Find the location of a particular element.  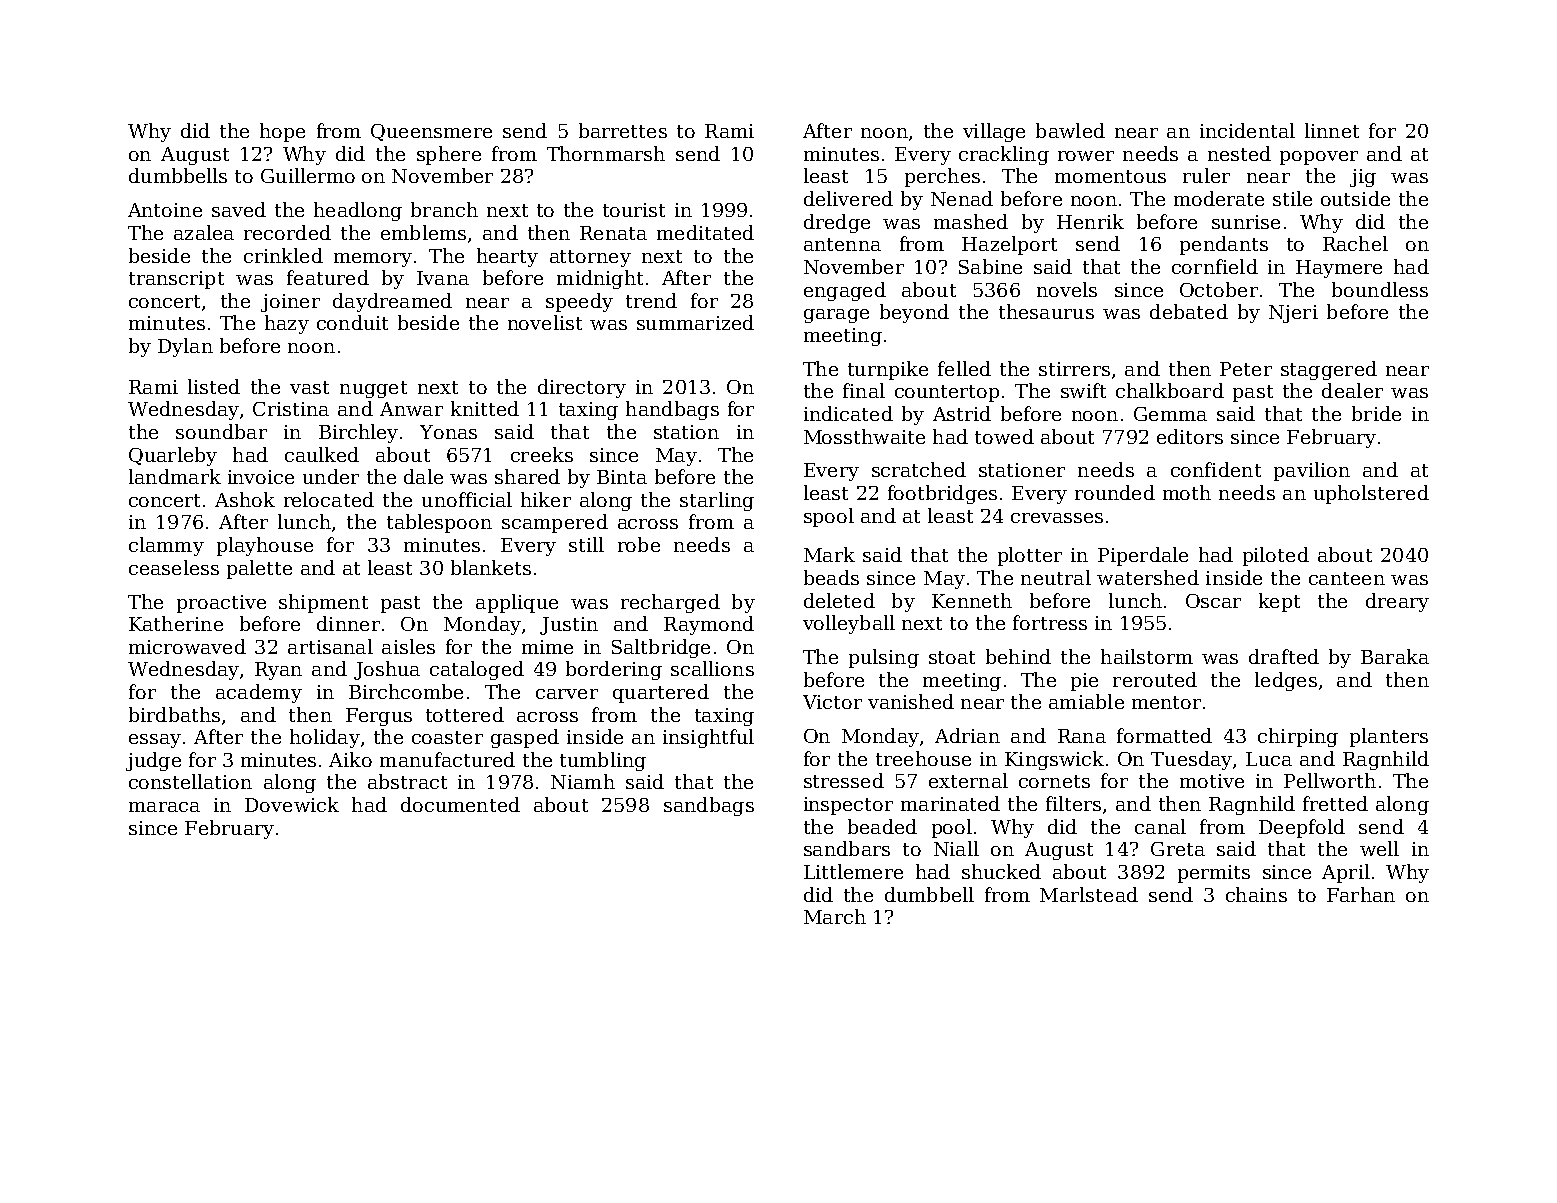

March is located at coordinates (835, 916).
